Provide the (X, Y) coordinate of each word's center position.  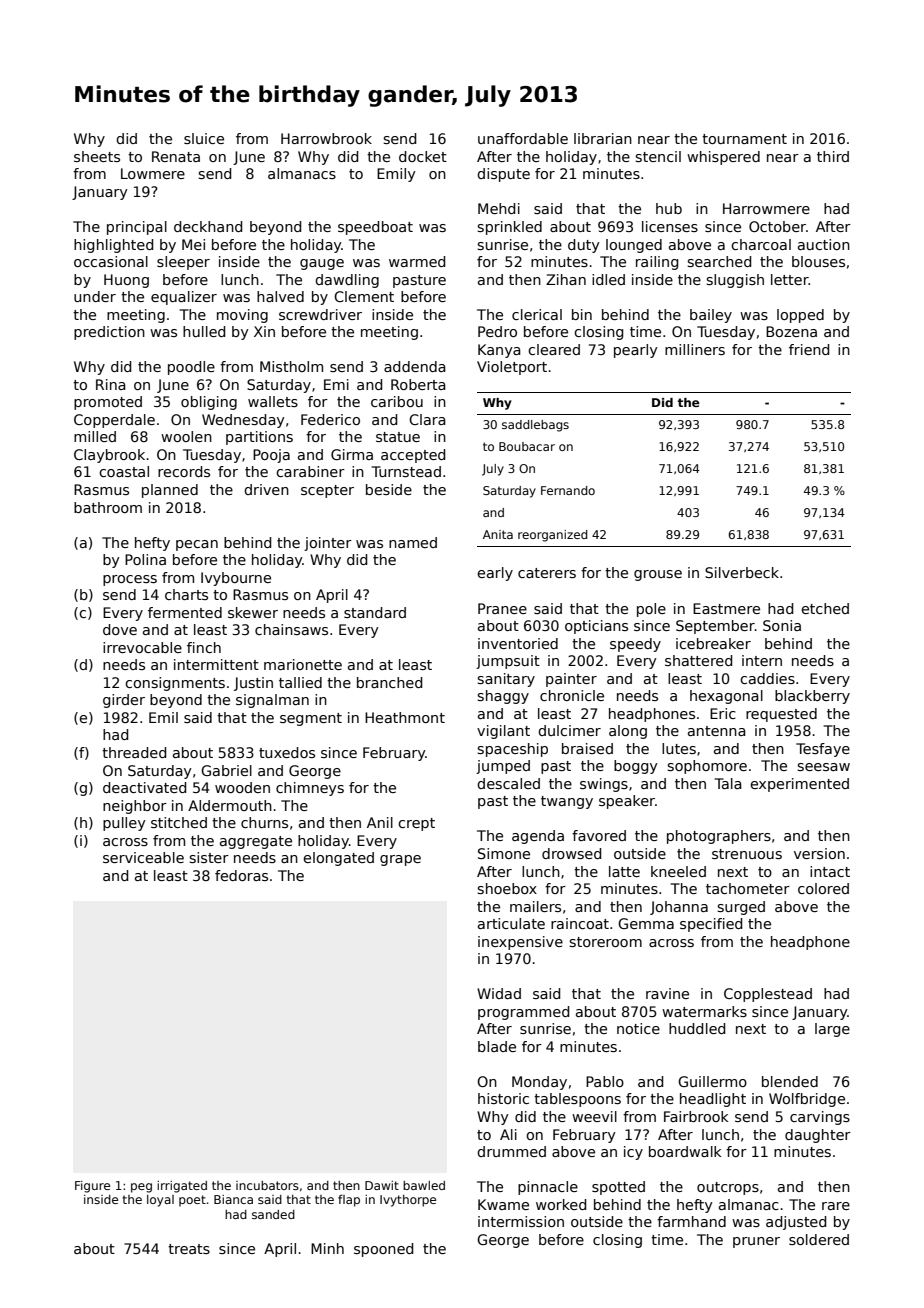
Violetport (512, 368)
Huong (126, 281)
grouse (658, 575)
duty (584, 246)
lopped (800, 316)
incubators (267, 1185)
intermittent (216, 664)
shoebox (507, 888)
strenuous (747, 854)
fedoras (241, 875)
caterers (547, 573)
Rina (111, 384)
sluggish (735, 281)
